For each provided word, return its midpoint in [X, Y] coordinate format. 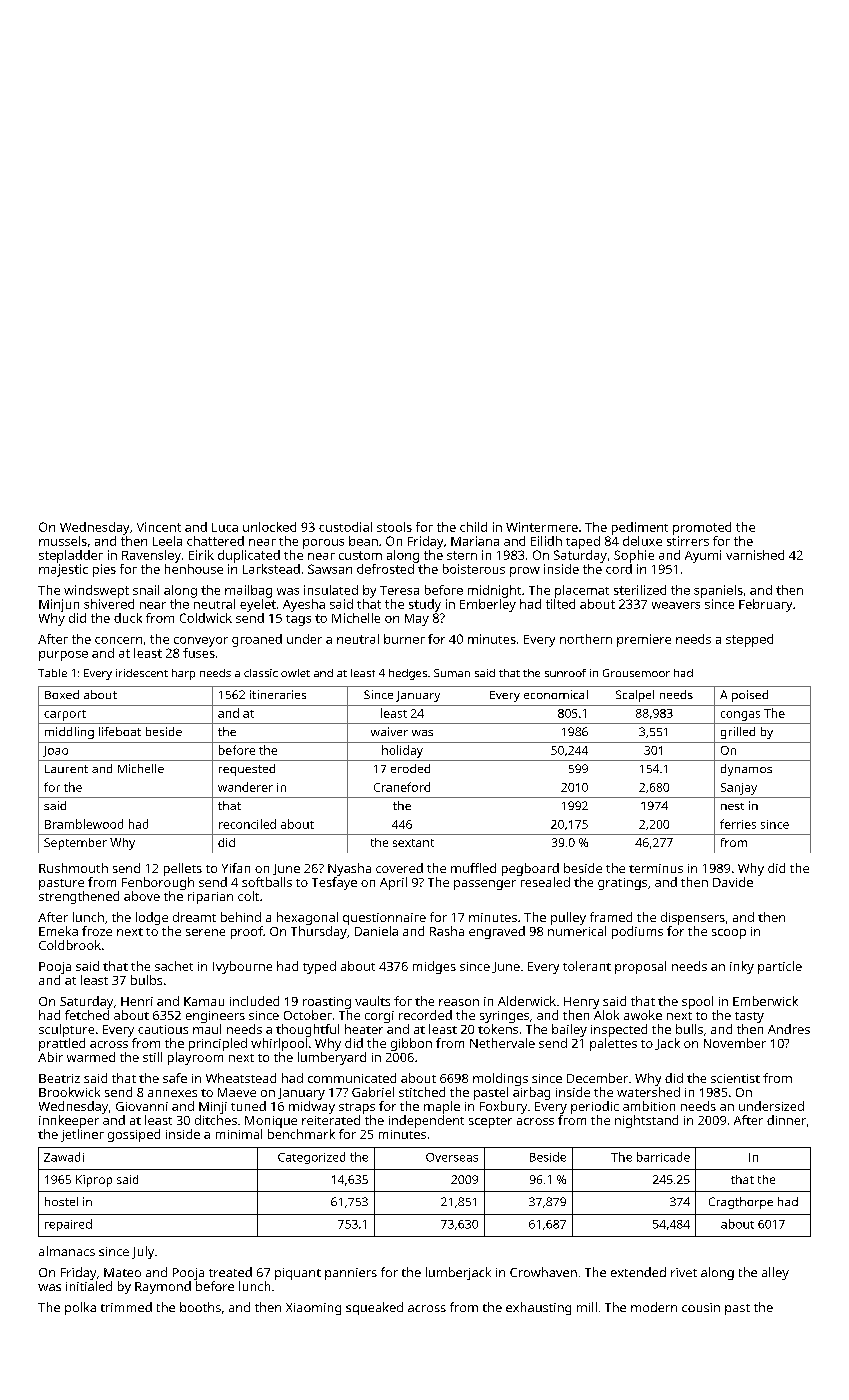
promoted [702, 528]
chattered [215, 541]
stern [462, 555]
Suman [452, 673]
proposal [640, 967]
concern [118, 640]
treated [230, 1272]
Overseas [452, 1157]
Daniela [376, 931]
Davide [733, 882]
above [142, 896]
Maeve [237, 1092]
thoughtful [307, 1030]
